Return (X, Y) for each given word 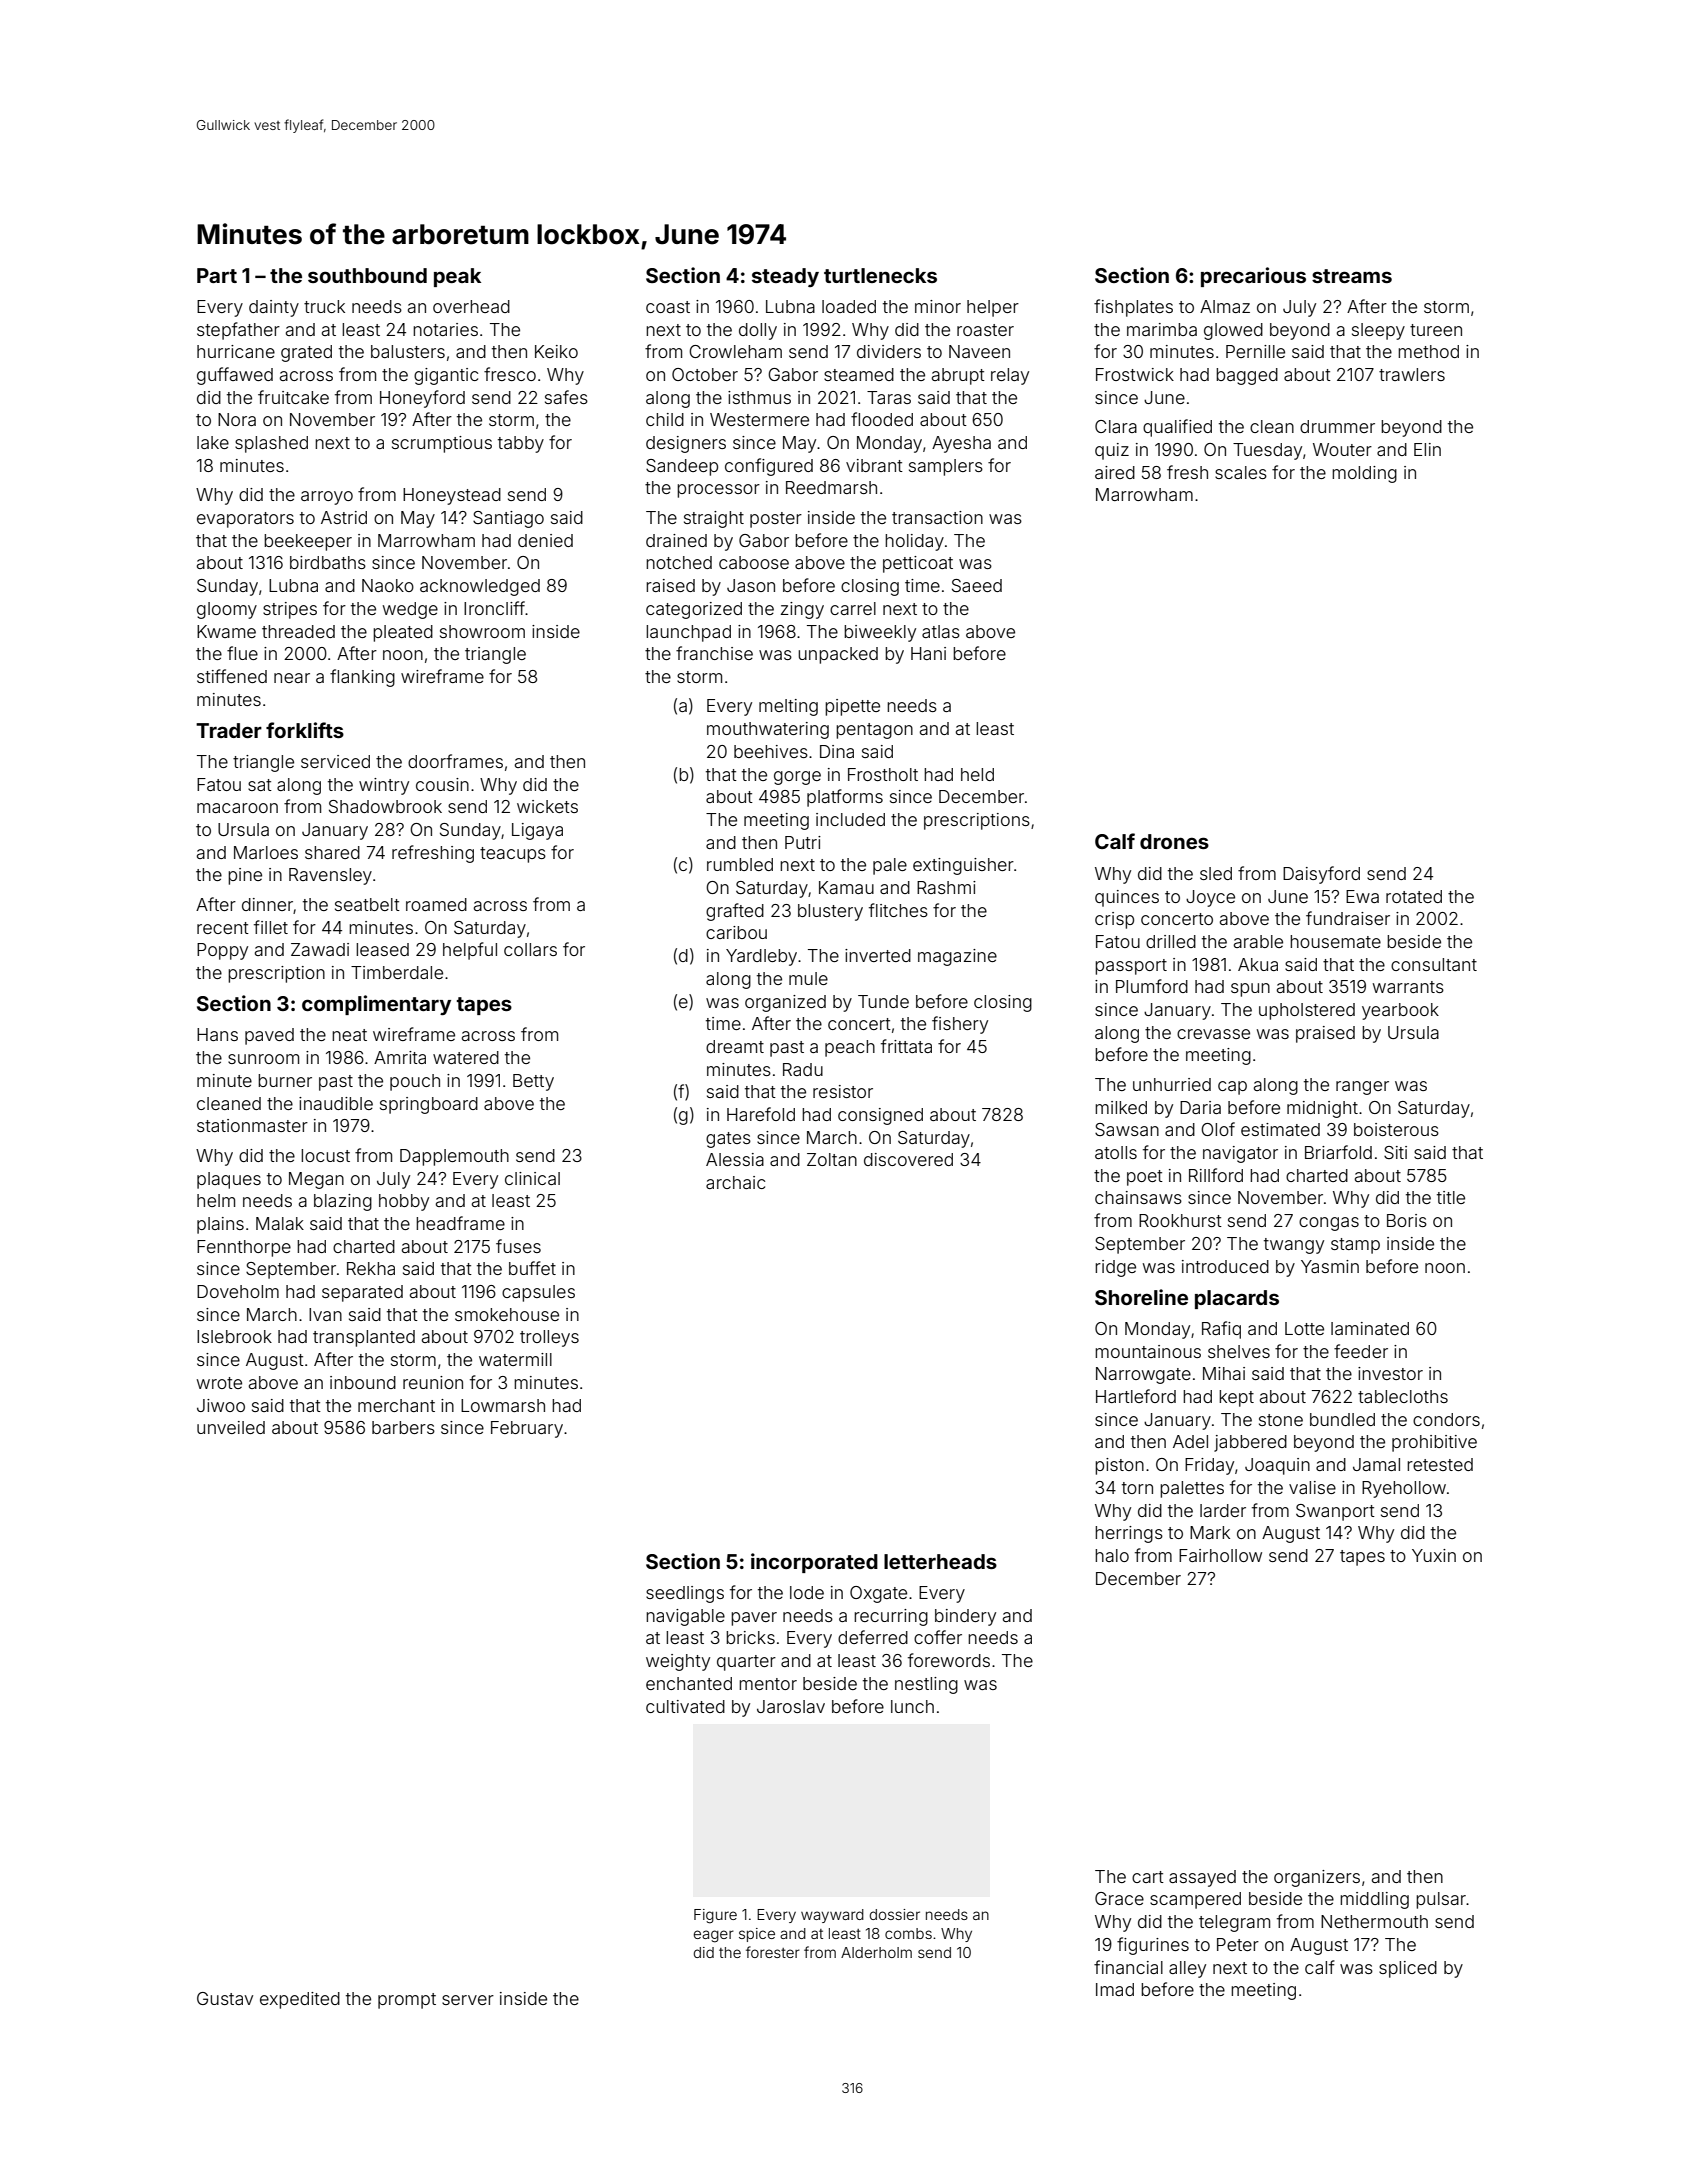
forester (773, 1952)
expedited (300, 2000)
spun (1250, 990)
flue (242, 653)
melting (788, 707)
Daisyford (1321, 875)
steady (785, 277)
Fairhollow (1220, 1555)
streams (1352, 276)
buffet (532, 1268)
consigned (880, 1116)
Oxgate (878, 1594)
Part (217, 275)
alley (1187, 1969)
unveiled (231, 1427)
